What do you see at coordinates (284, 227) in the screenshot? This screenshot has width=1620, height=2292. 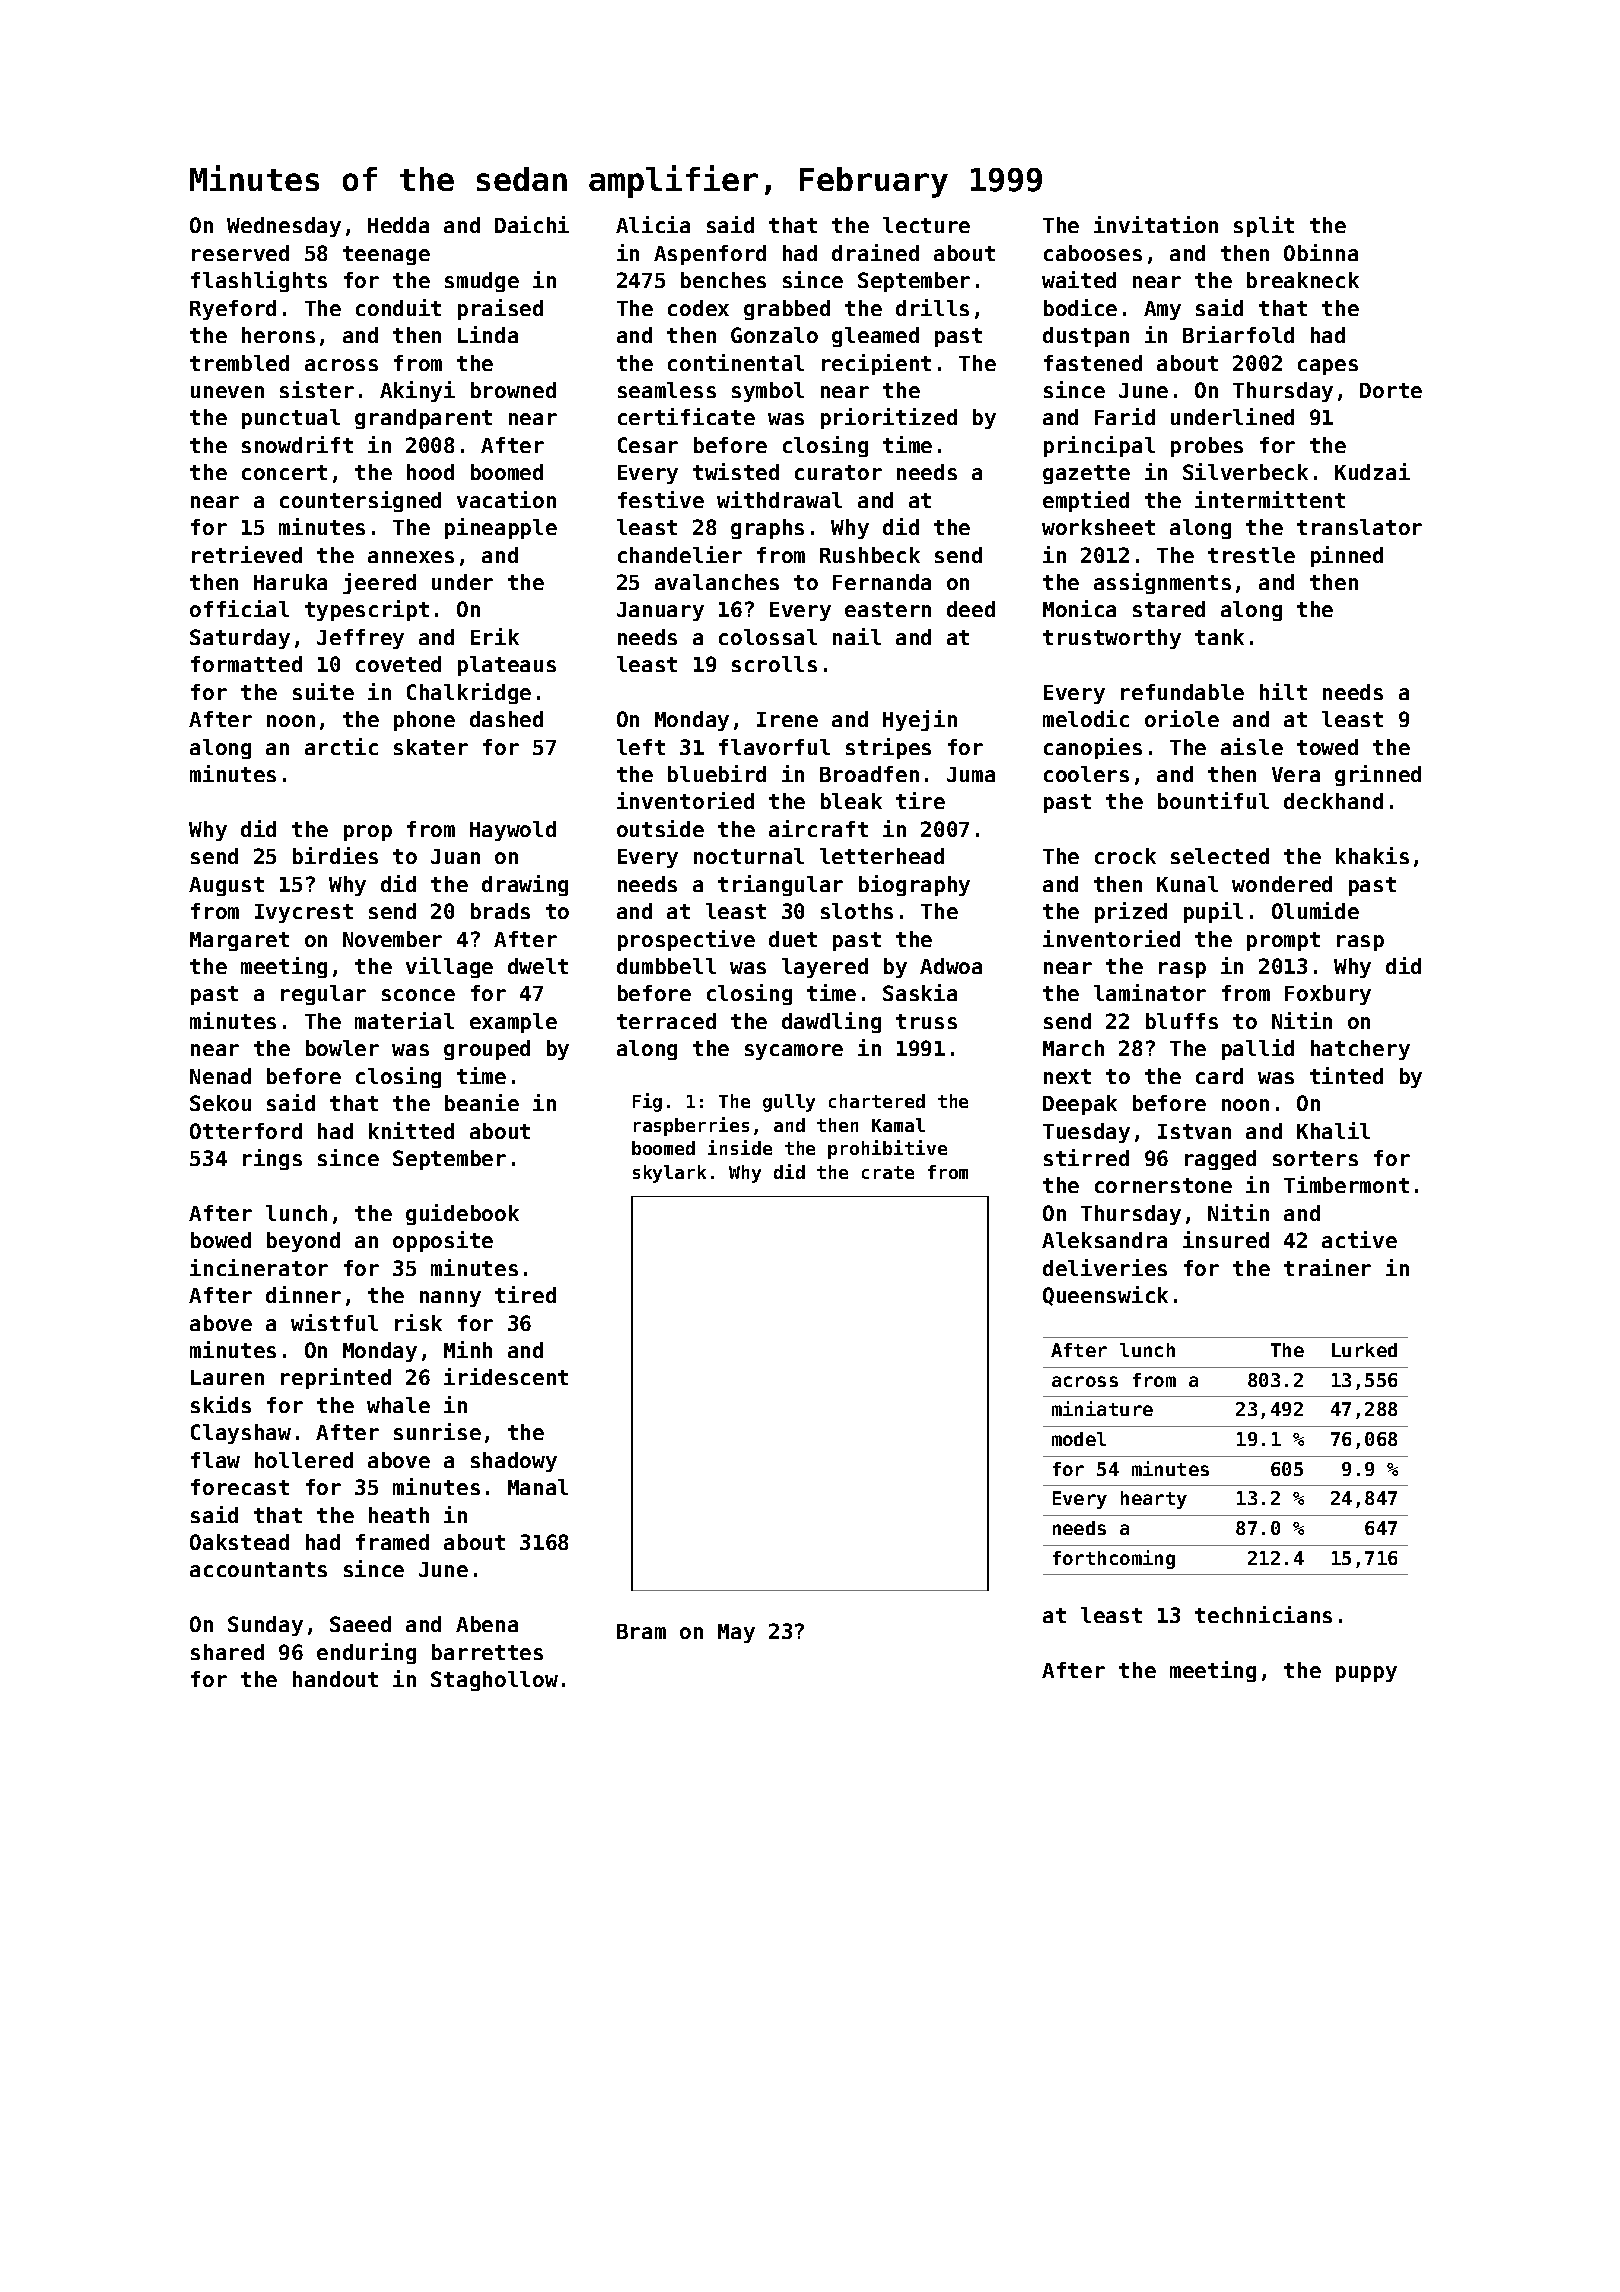 I see `Wednesday` at bounding box center [284, 227].
